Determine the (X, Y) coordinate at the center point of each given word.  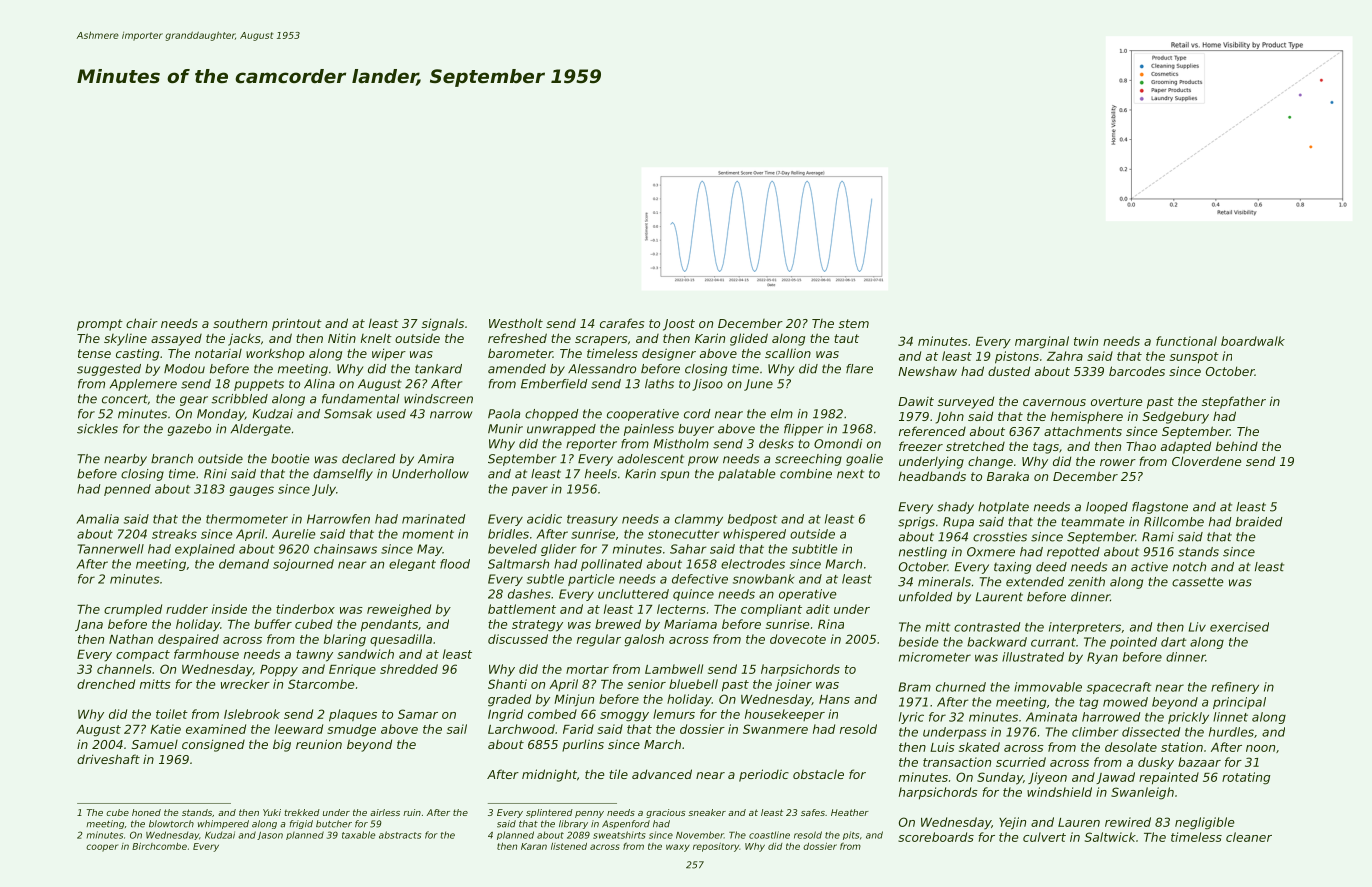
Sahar (688, 549)
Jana (89, 625)
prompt (100, 325)
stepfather (1234, 402)
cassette (1197, 582)
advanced (662, 774)
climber (1095, 732)
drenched (106, 684)
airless (385, 812)
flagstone (1160, 508)
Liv (1197, 627)
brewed (618, 624)
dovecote (798, 639)
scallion (788, 353)
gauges (252, 491)
